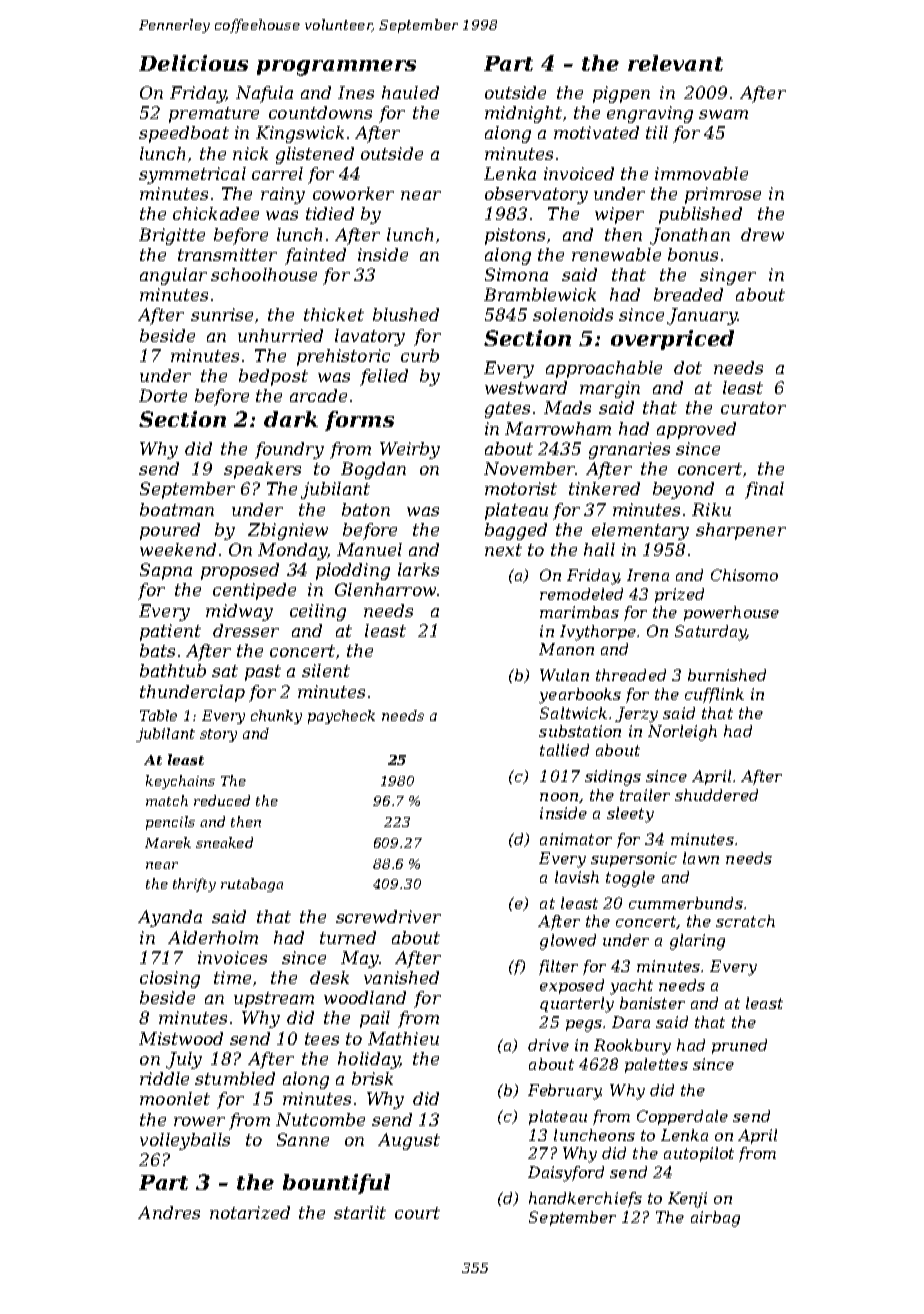 Image resolution: width=924 pixels, height=1314 pixels. What do you see at coordinates (741, 531) in the screenshot?
I see `sharpener` at bounding box center [741, 531].
